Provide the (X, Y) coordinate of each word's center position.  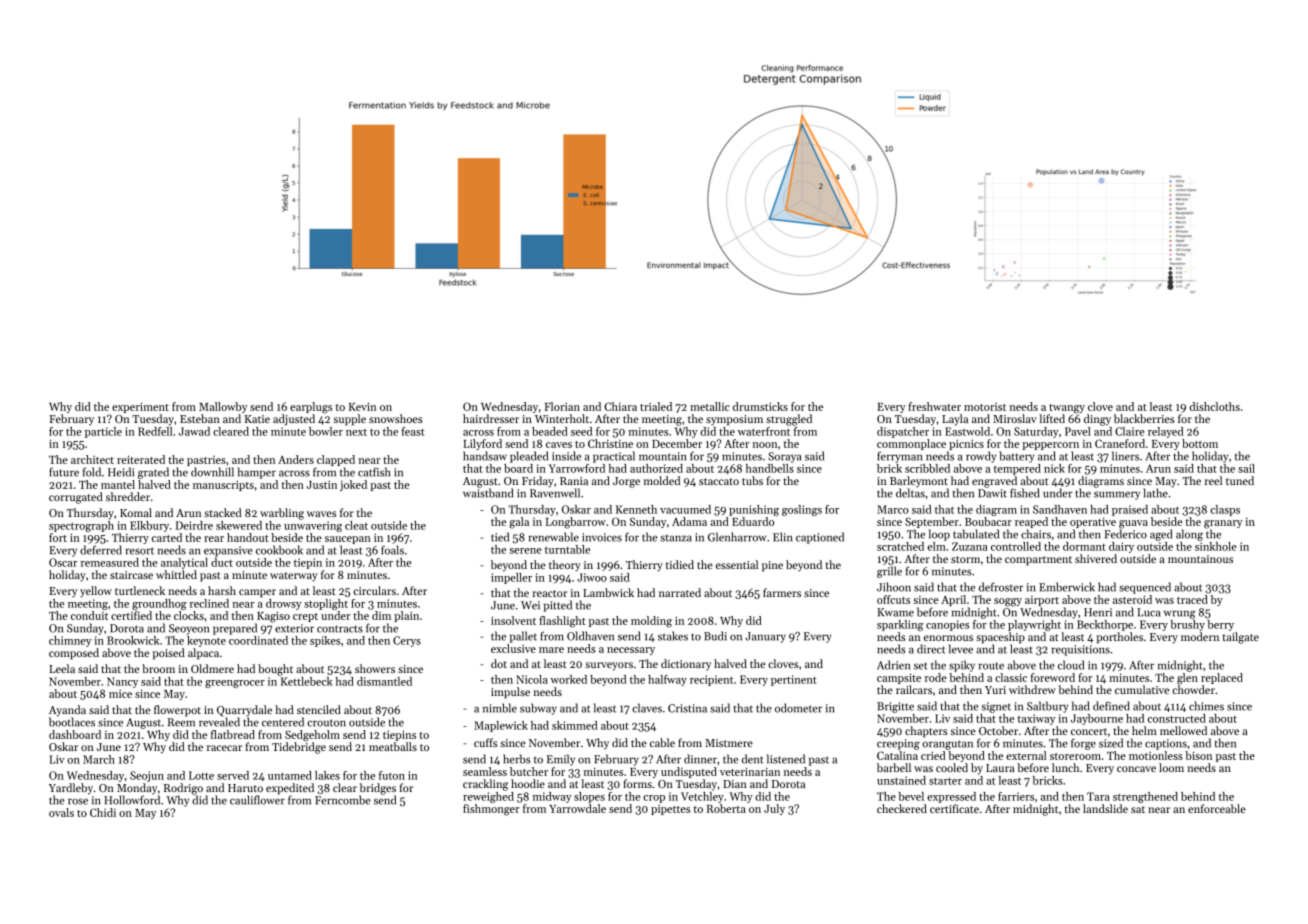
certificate (954, 808)
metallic (710, 406)
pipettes (670, 810)
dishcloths (1215, 406)
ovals (61, 812)
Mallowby (223, 407)
